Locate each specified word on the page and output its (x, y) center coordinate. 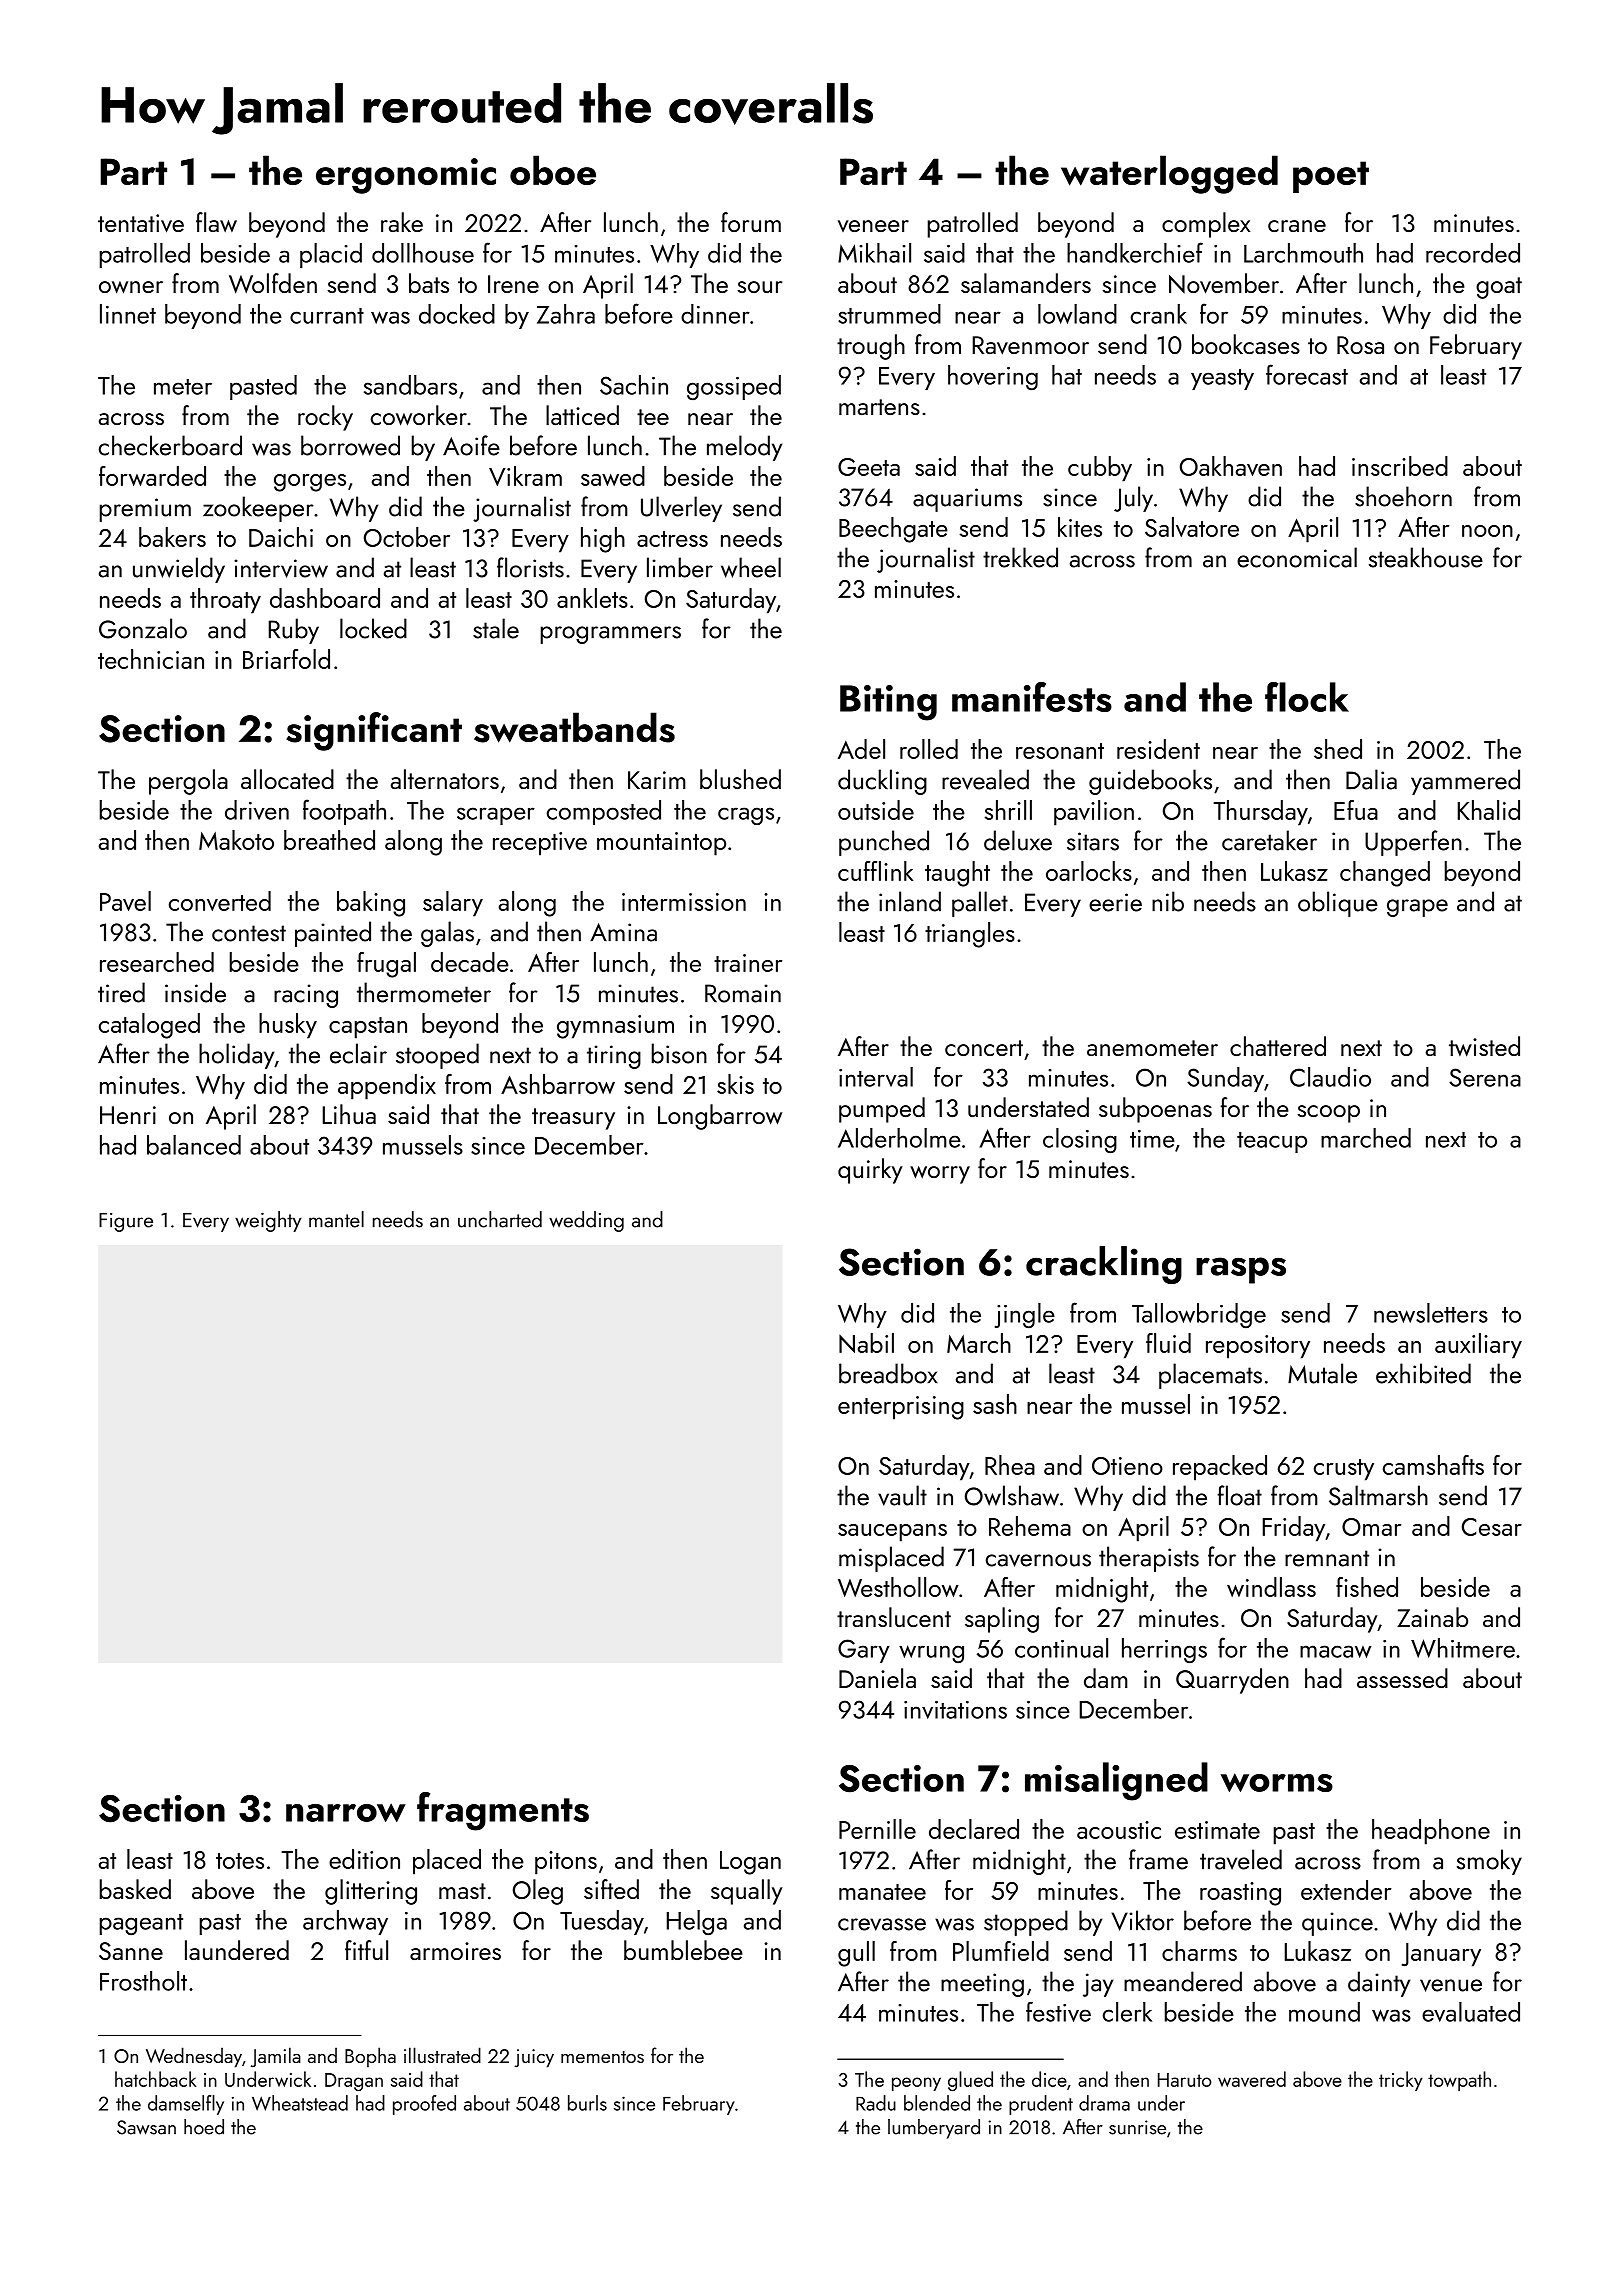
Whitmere (1463, 1648)
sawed (613, 476)
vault (902, 1495)
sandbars (410, 385)
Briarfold (286, 659)
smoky (1489, 1862)
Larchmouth (1303, 253)
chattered (1278, 1046)
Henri (128, 1115)
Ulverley (681, 509)
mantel (336, 1219)
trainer (748, 963)
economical (1297, 557)
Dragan (354, 2082)
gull (856, 1954)
